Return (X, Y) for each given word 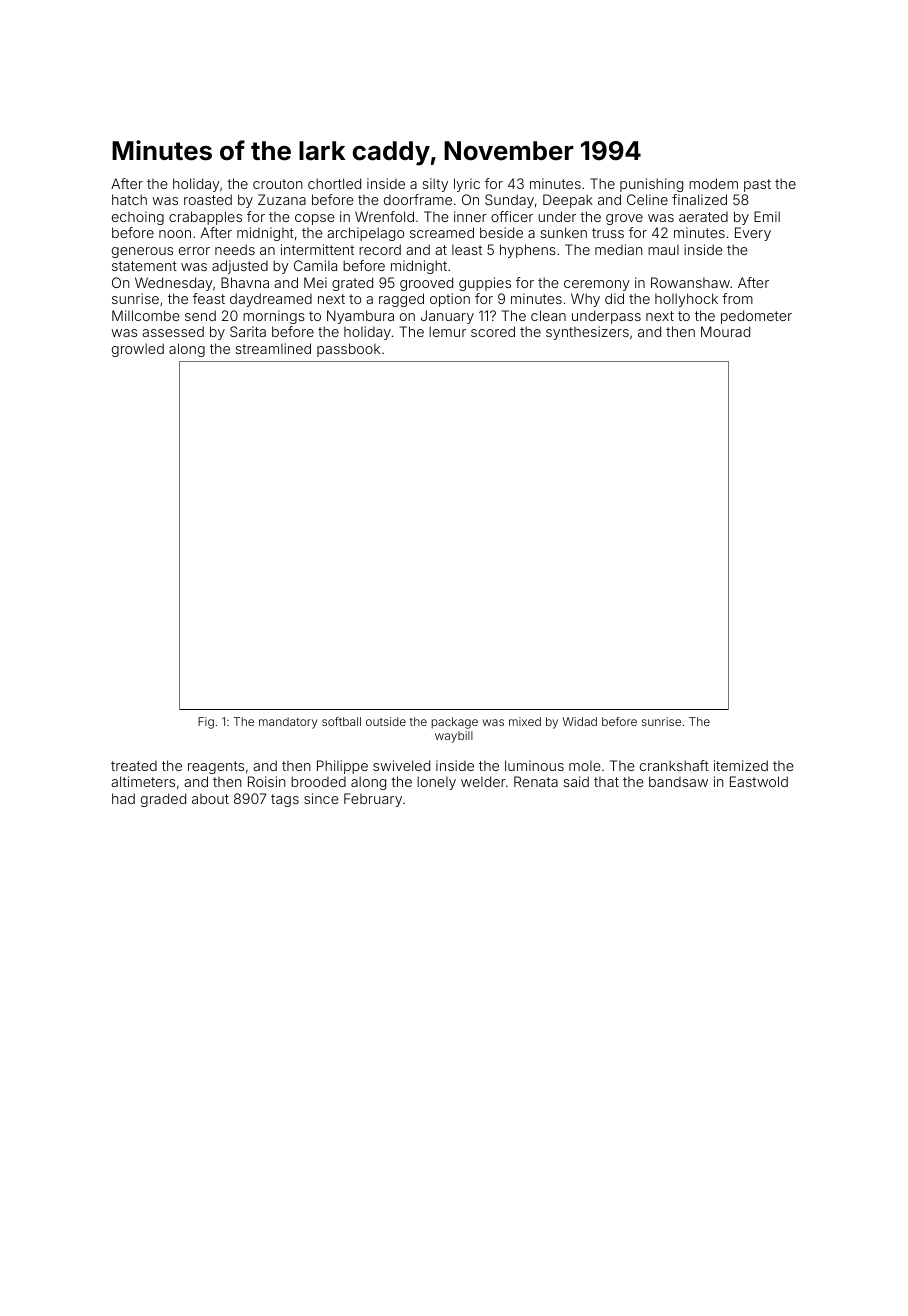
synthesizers (587, 333)
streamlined (273, 348)
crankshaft (674, 765)
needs (235, 249)
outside (386, 721)
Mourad (725, 331)
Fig (206, 723)
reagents (216, 767)
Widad (580, 721)
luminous (534, 765)
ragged (401, 300)
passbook (348, 350)
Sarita (248, 331)
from (737, 298)
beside (501, 232)
